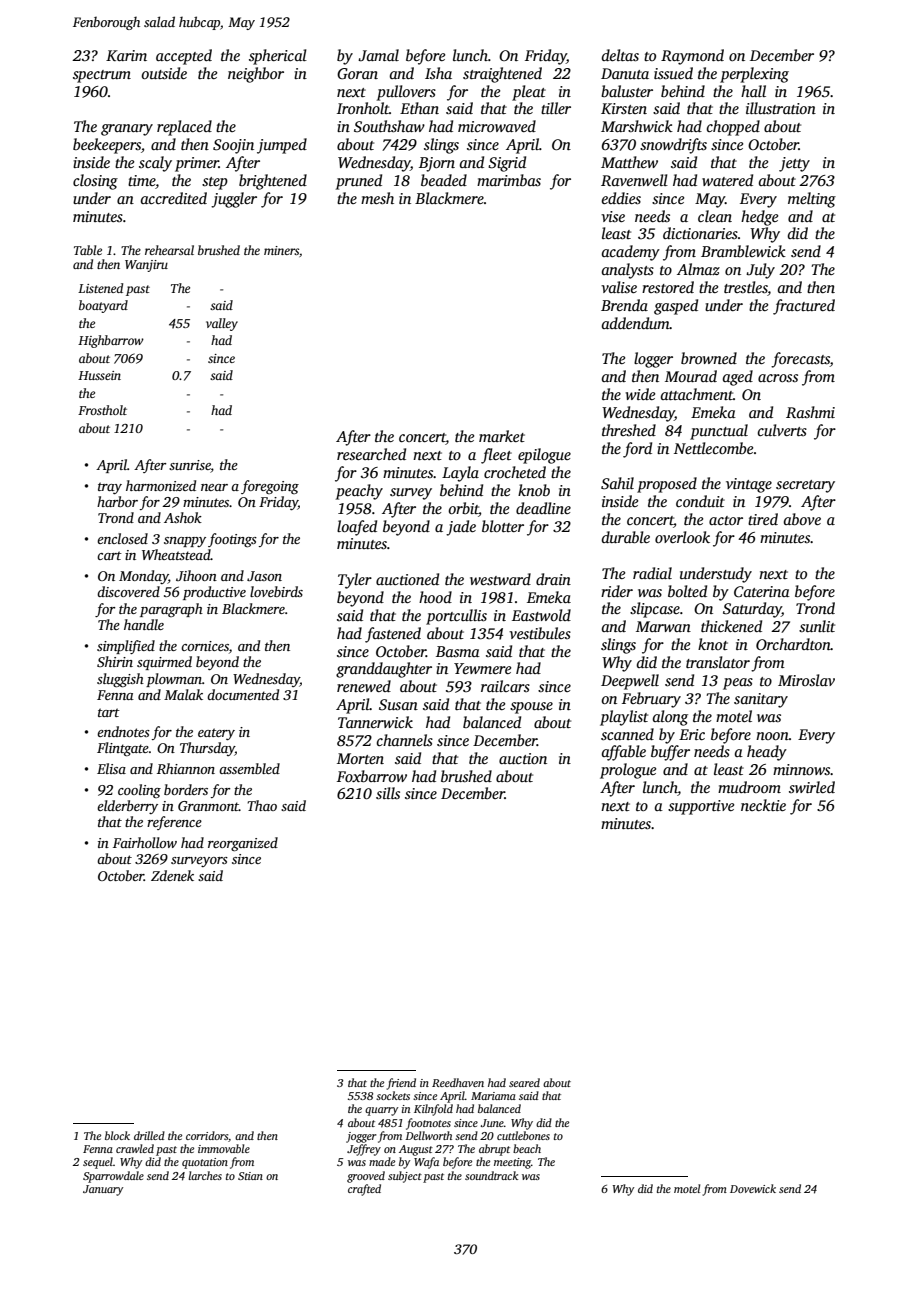 This screenshot has height=1316, width=908. Describe the element at coordinates (117, 1135) in the screenshot. I see `block` at that location.
